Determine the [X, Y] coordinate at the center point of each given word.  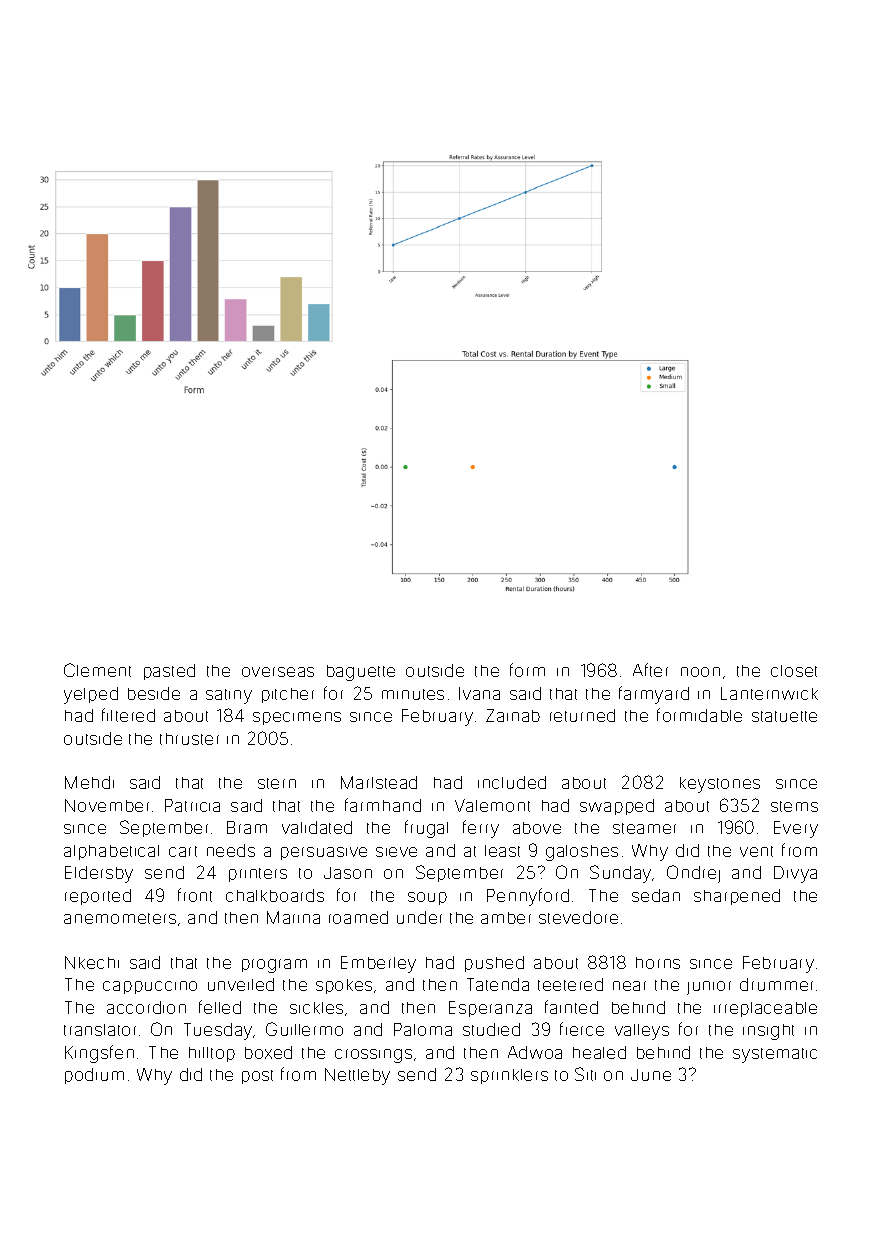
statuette [784, 716]
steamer [644, 828]
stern [277, 783]
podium [94, 1076]
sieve [396, 852]
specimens [297, 718]
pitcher [288, 695]
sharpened [737, 897]
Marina [293, 917]
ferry [481, 829]
